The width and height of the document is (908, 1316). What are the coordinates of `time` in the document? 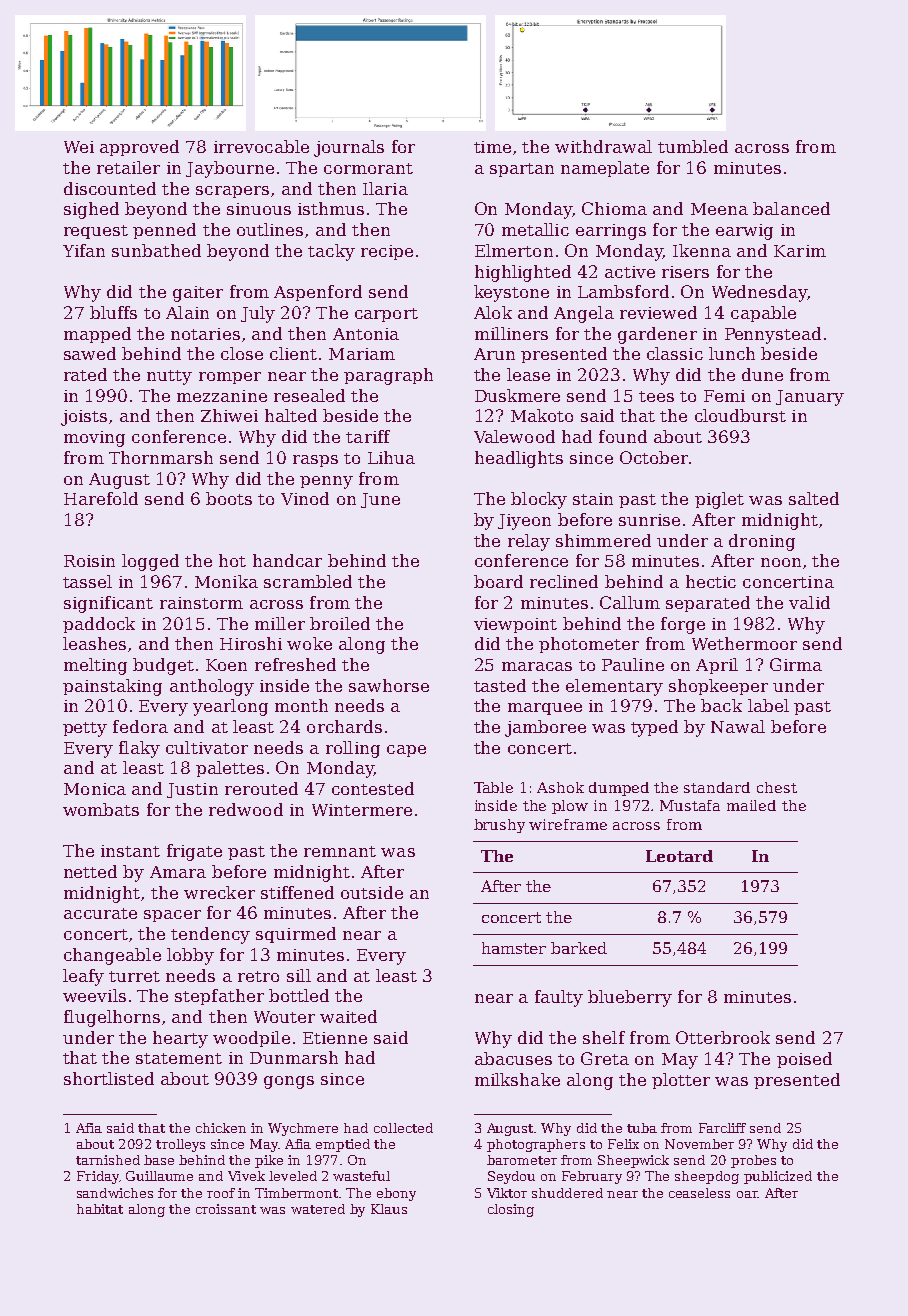 It's located at (492, 147).
